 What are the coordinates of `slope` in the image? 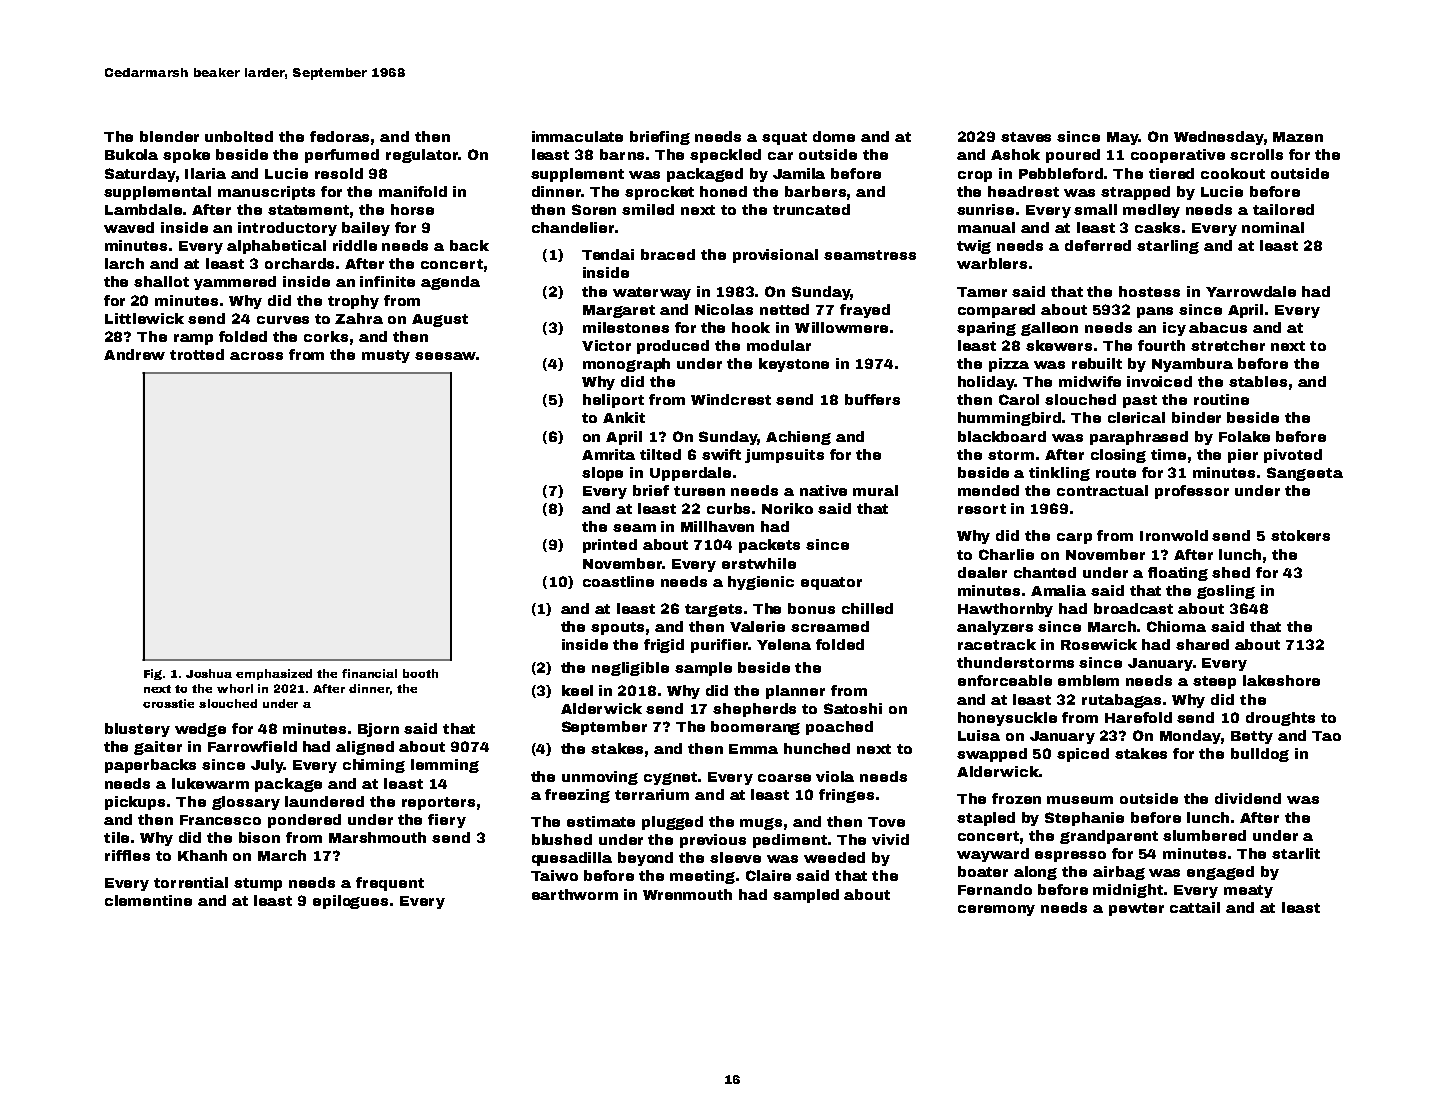 It's located at (602, 474).
